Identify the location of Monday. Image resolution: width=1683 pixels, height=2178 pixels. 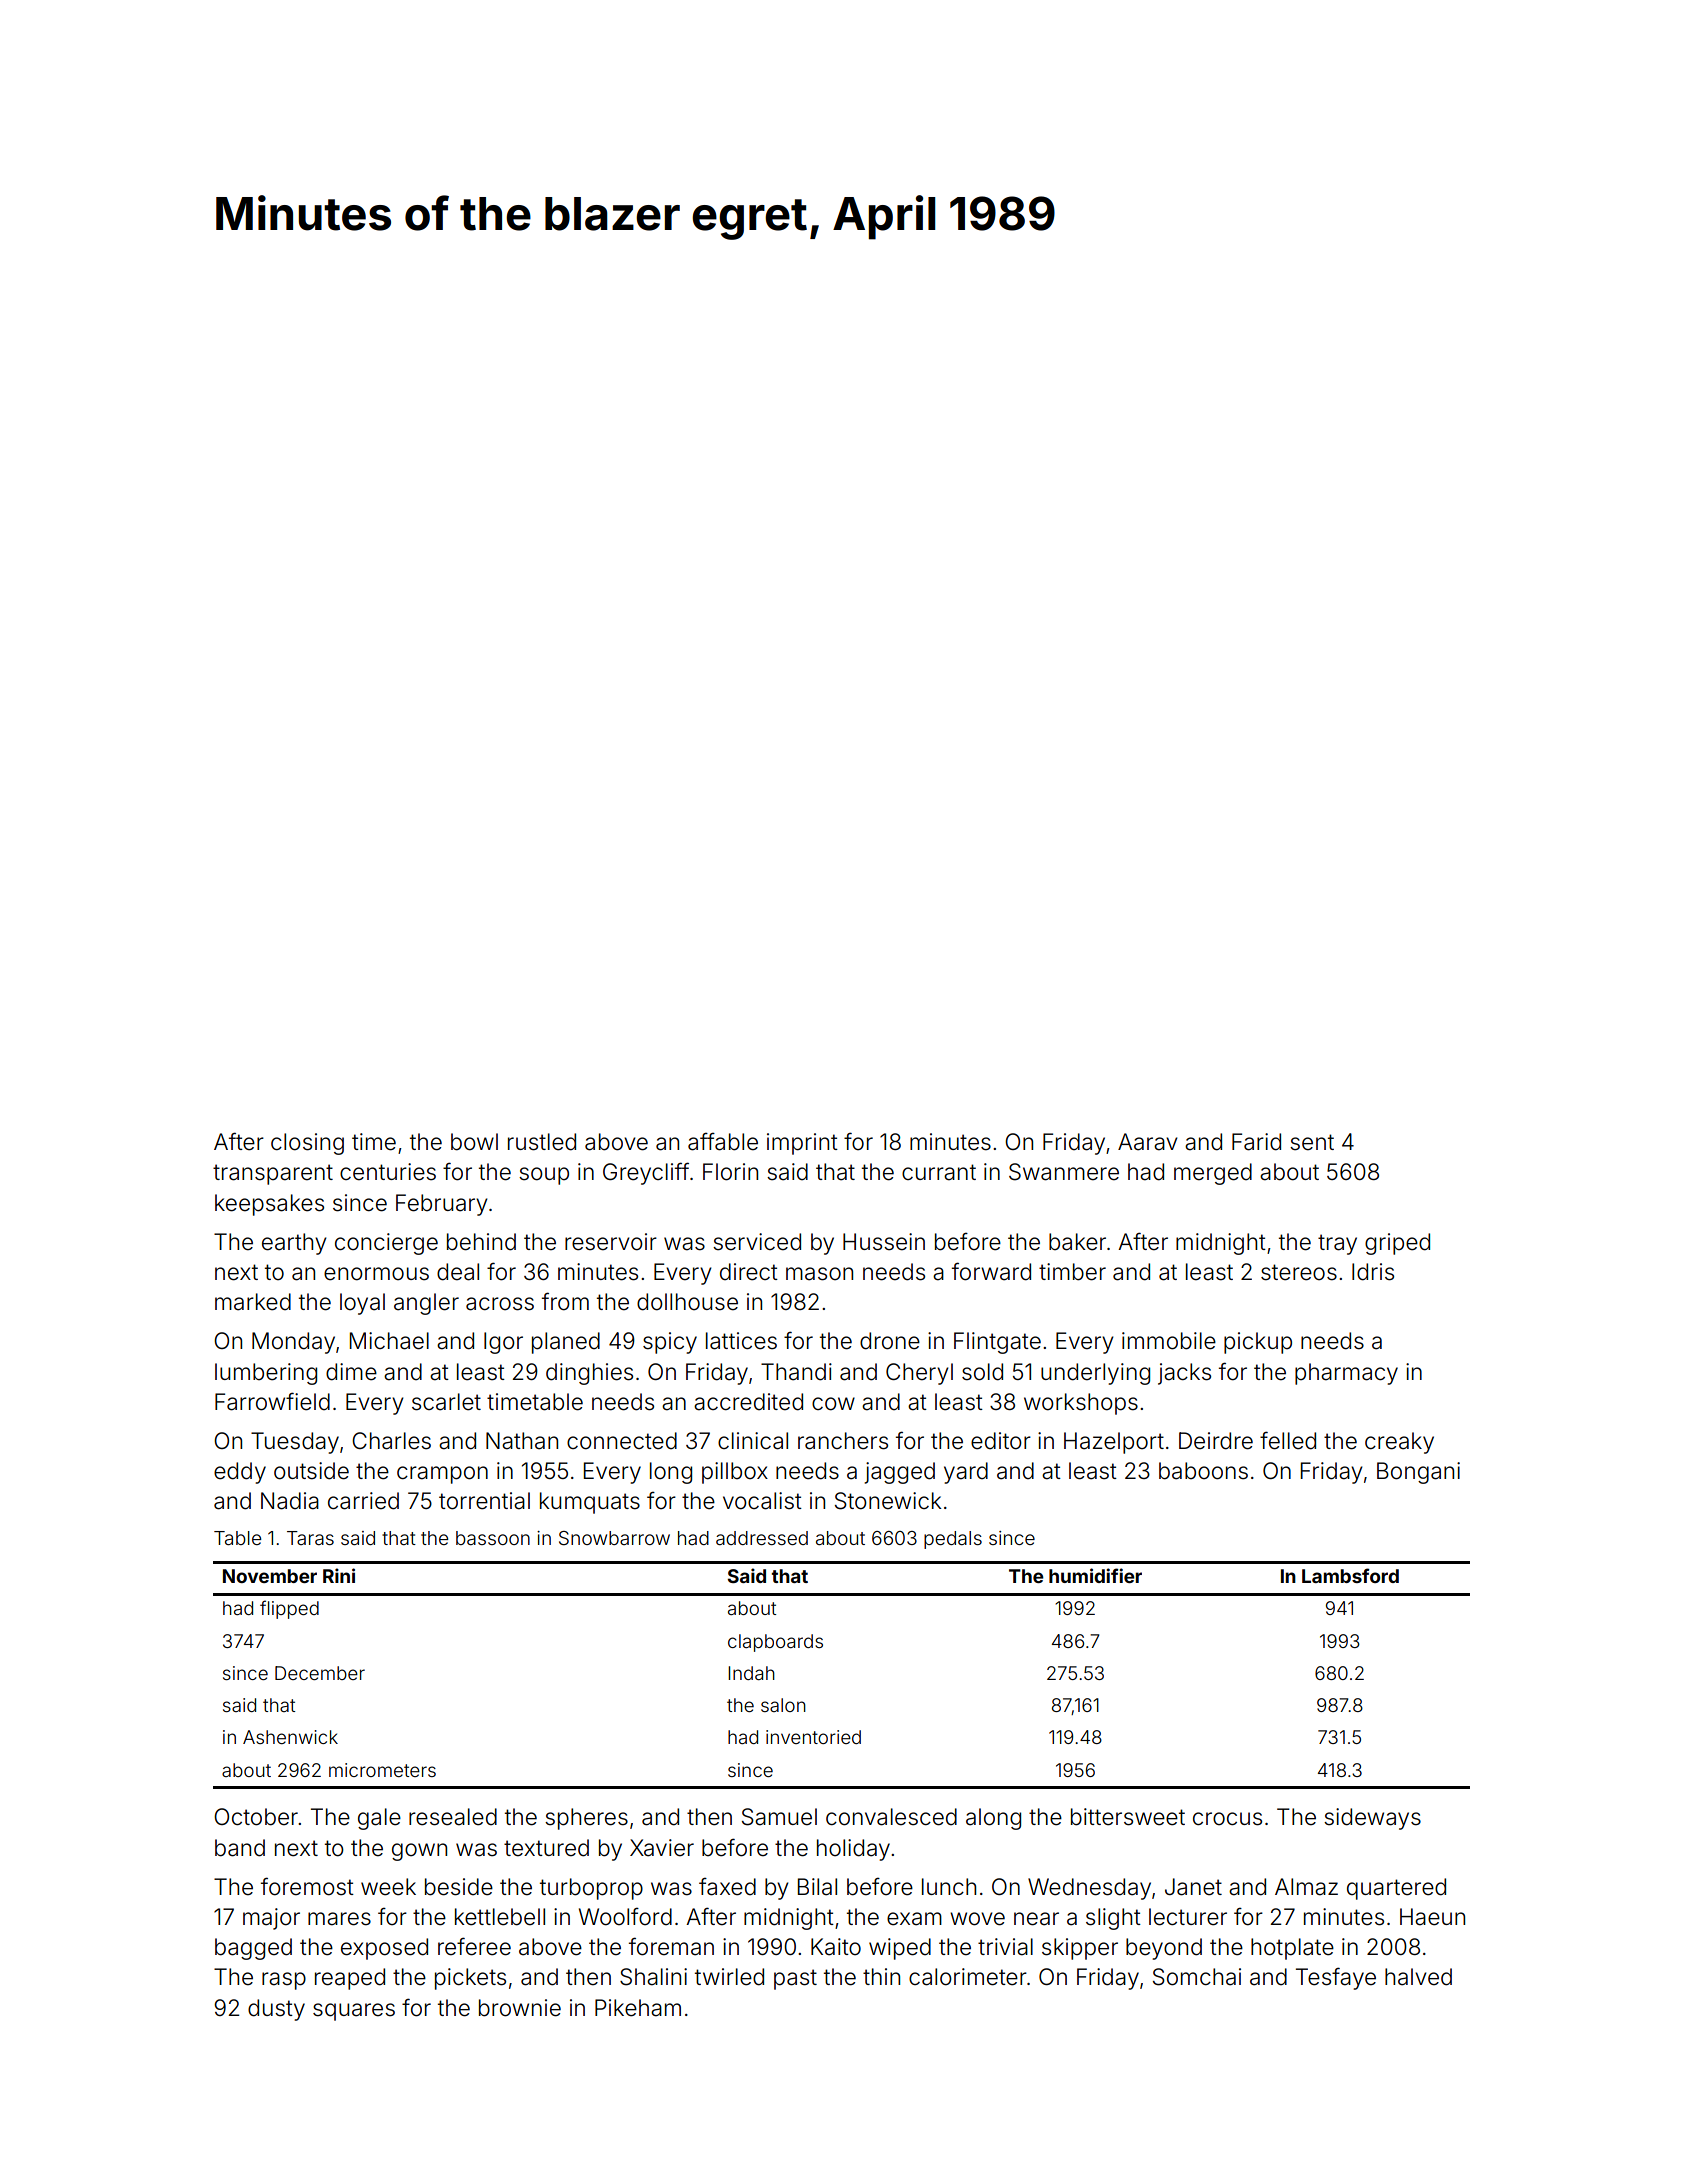
(293, 1343).
